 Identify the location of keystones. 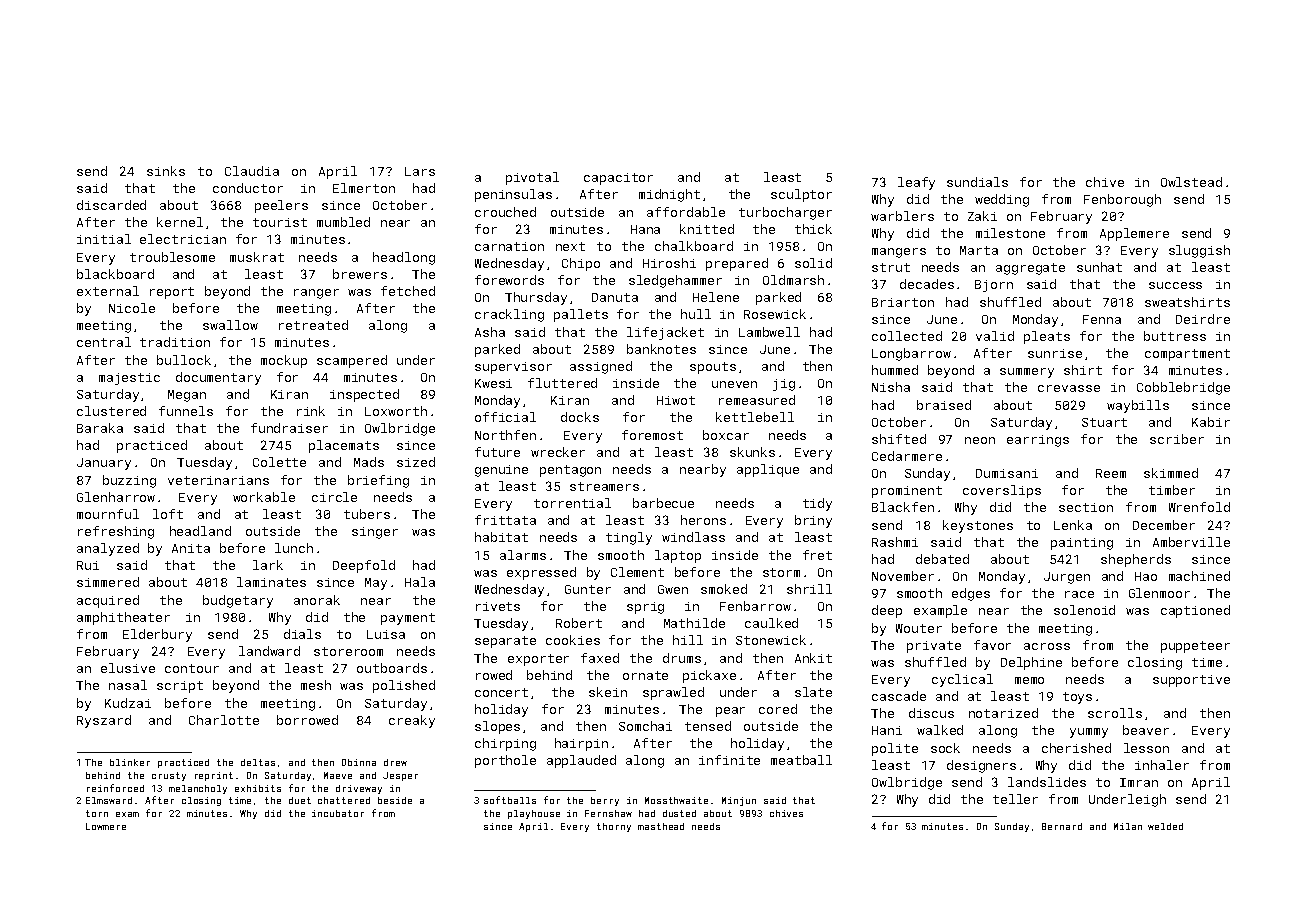
(978, 526).
